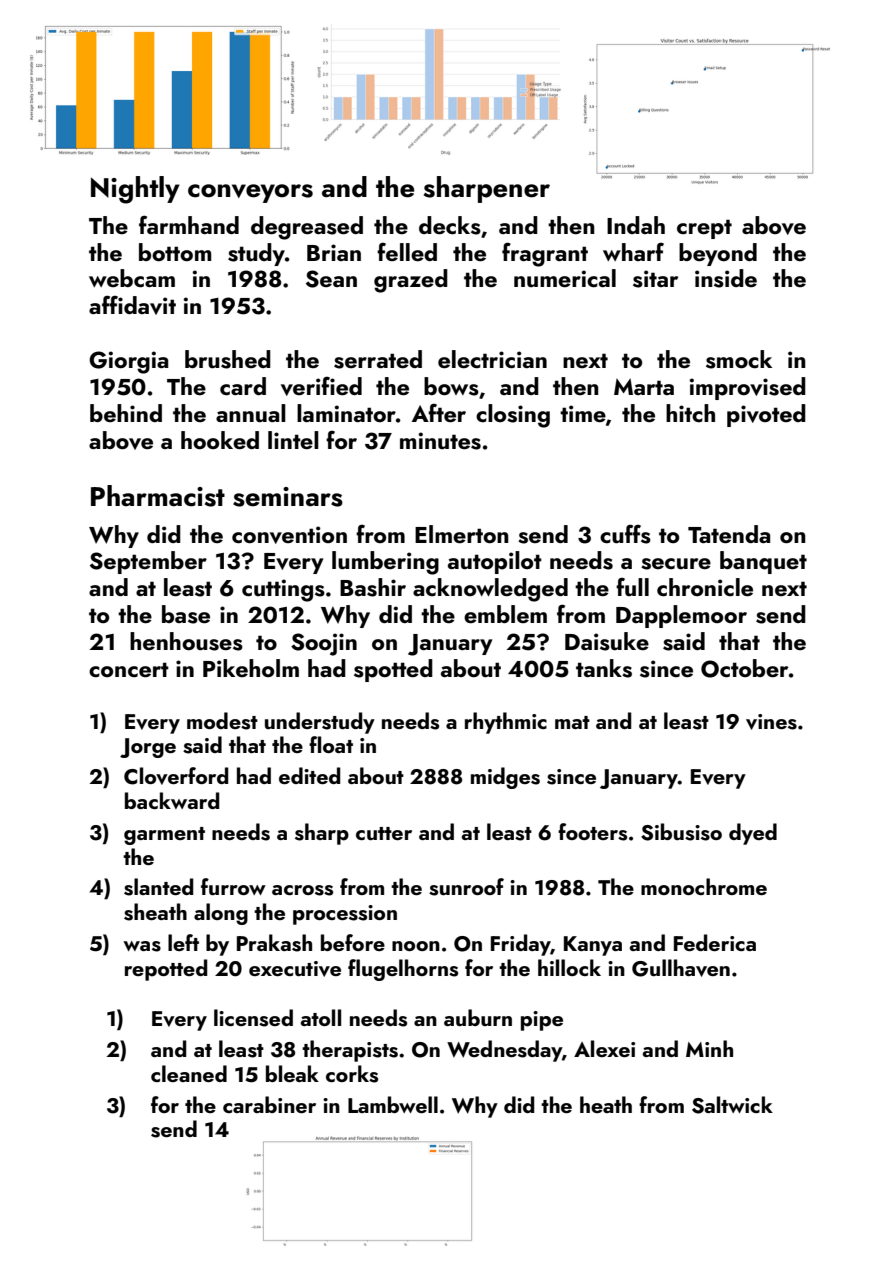 Image resolution: width=896 pixels, height=1271 pixels. Describe the element at coordinates (466, 887) in the image. I see `sunroof` at that location.
